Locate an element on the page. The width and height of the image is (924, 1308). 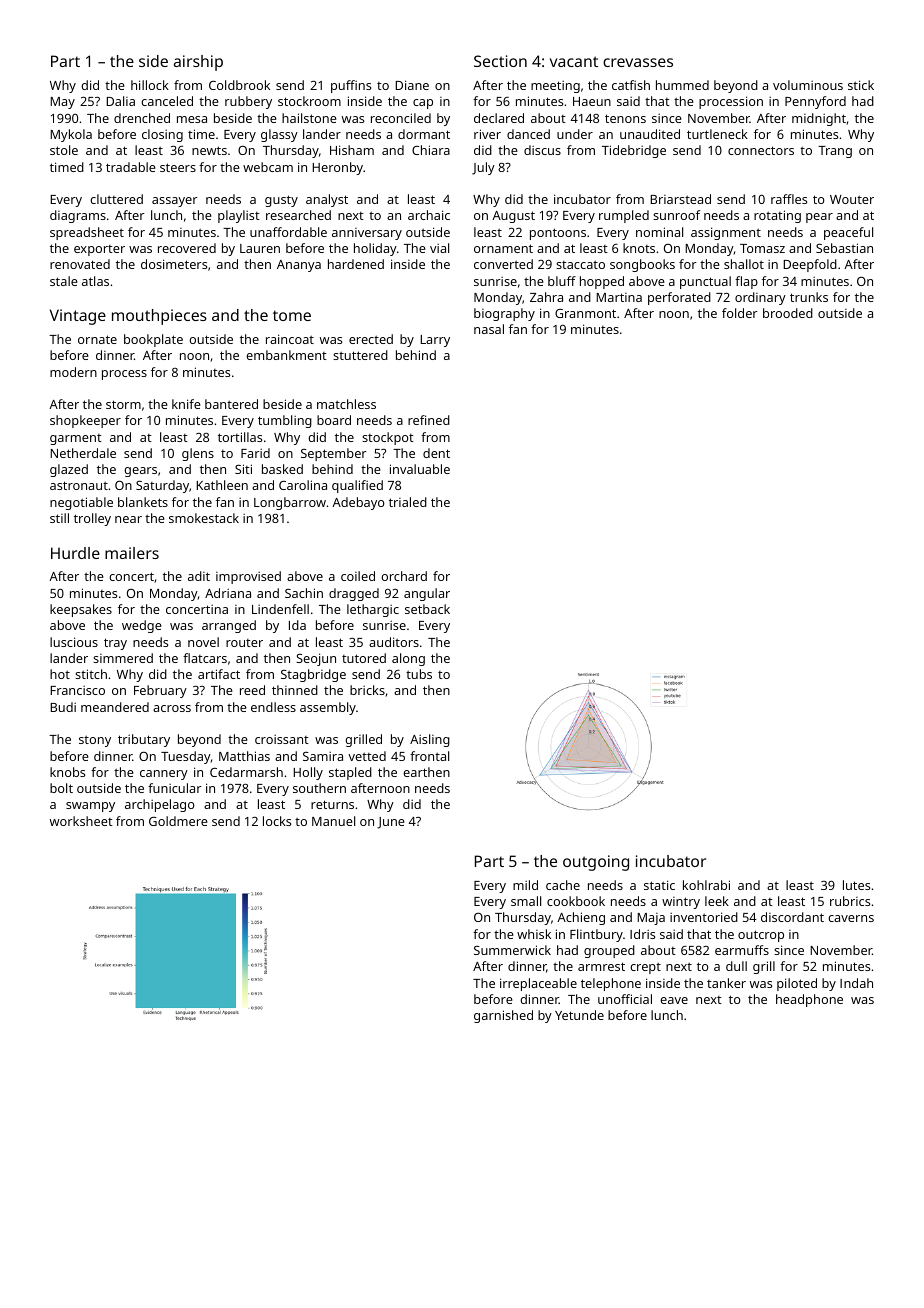
setback is located at coordinates (427, 609).
